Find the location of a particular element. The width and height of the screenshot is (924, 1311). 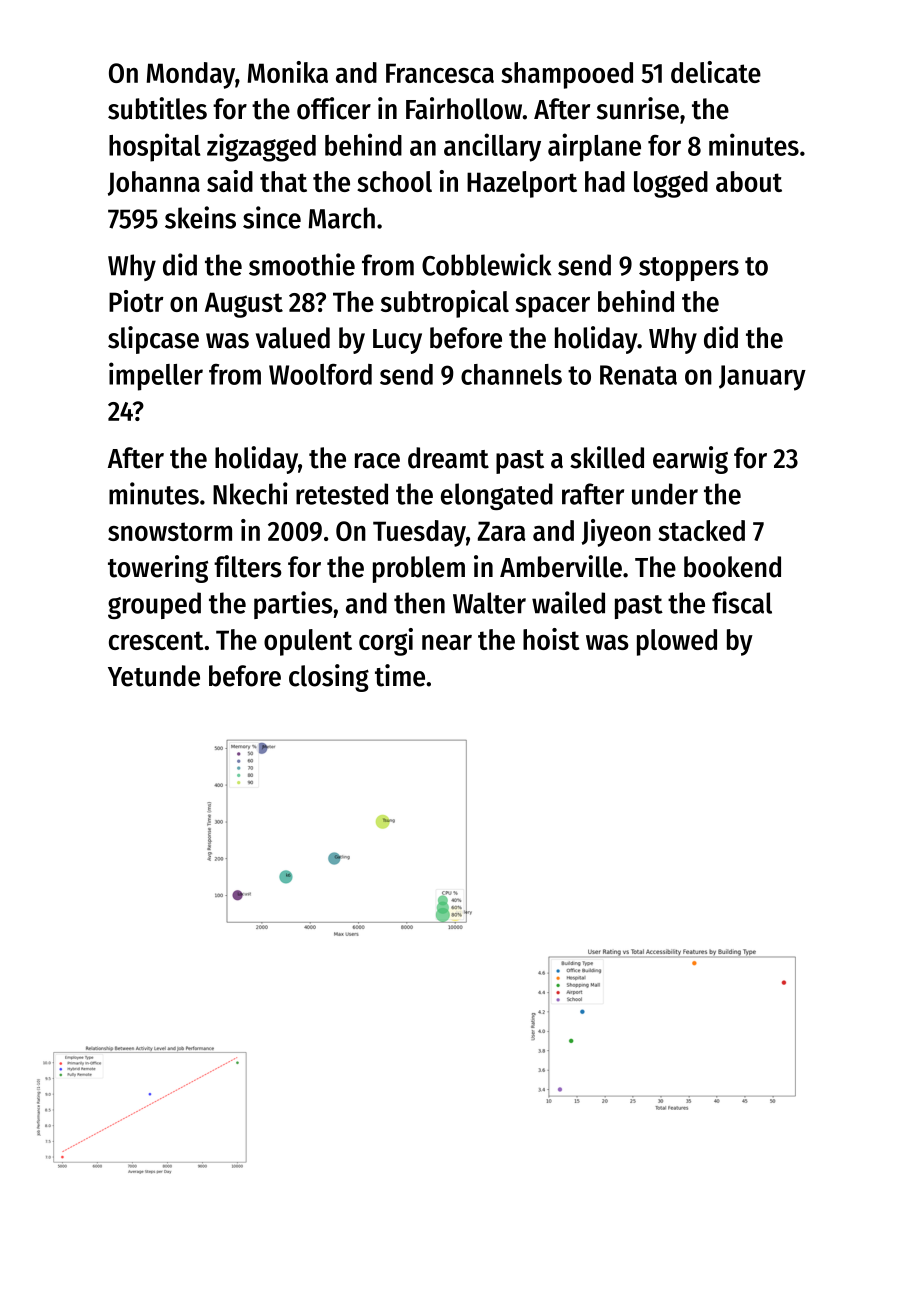

towering is located at coordinates (158, 569).
